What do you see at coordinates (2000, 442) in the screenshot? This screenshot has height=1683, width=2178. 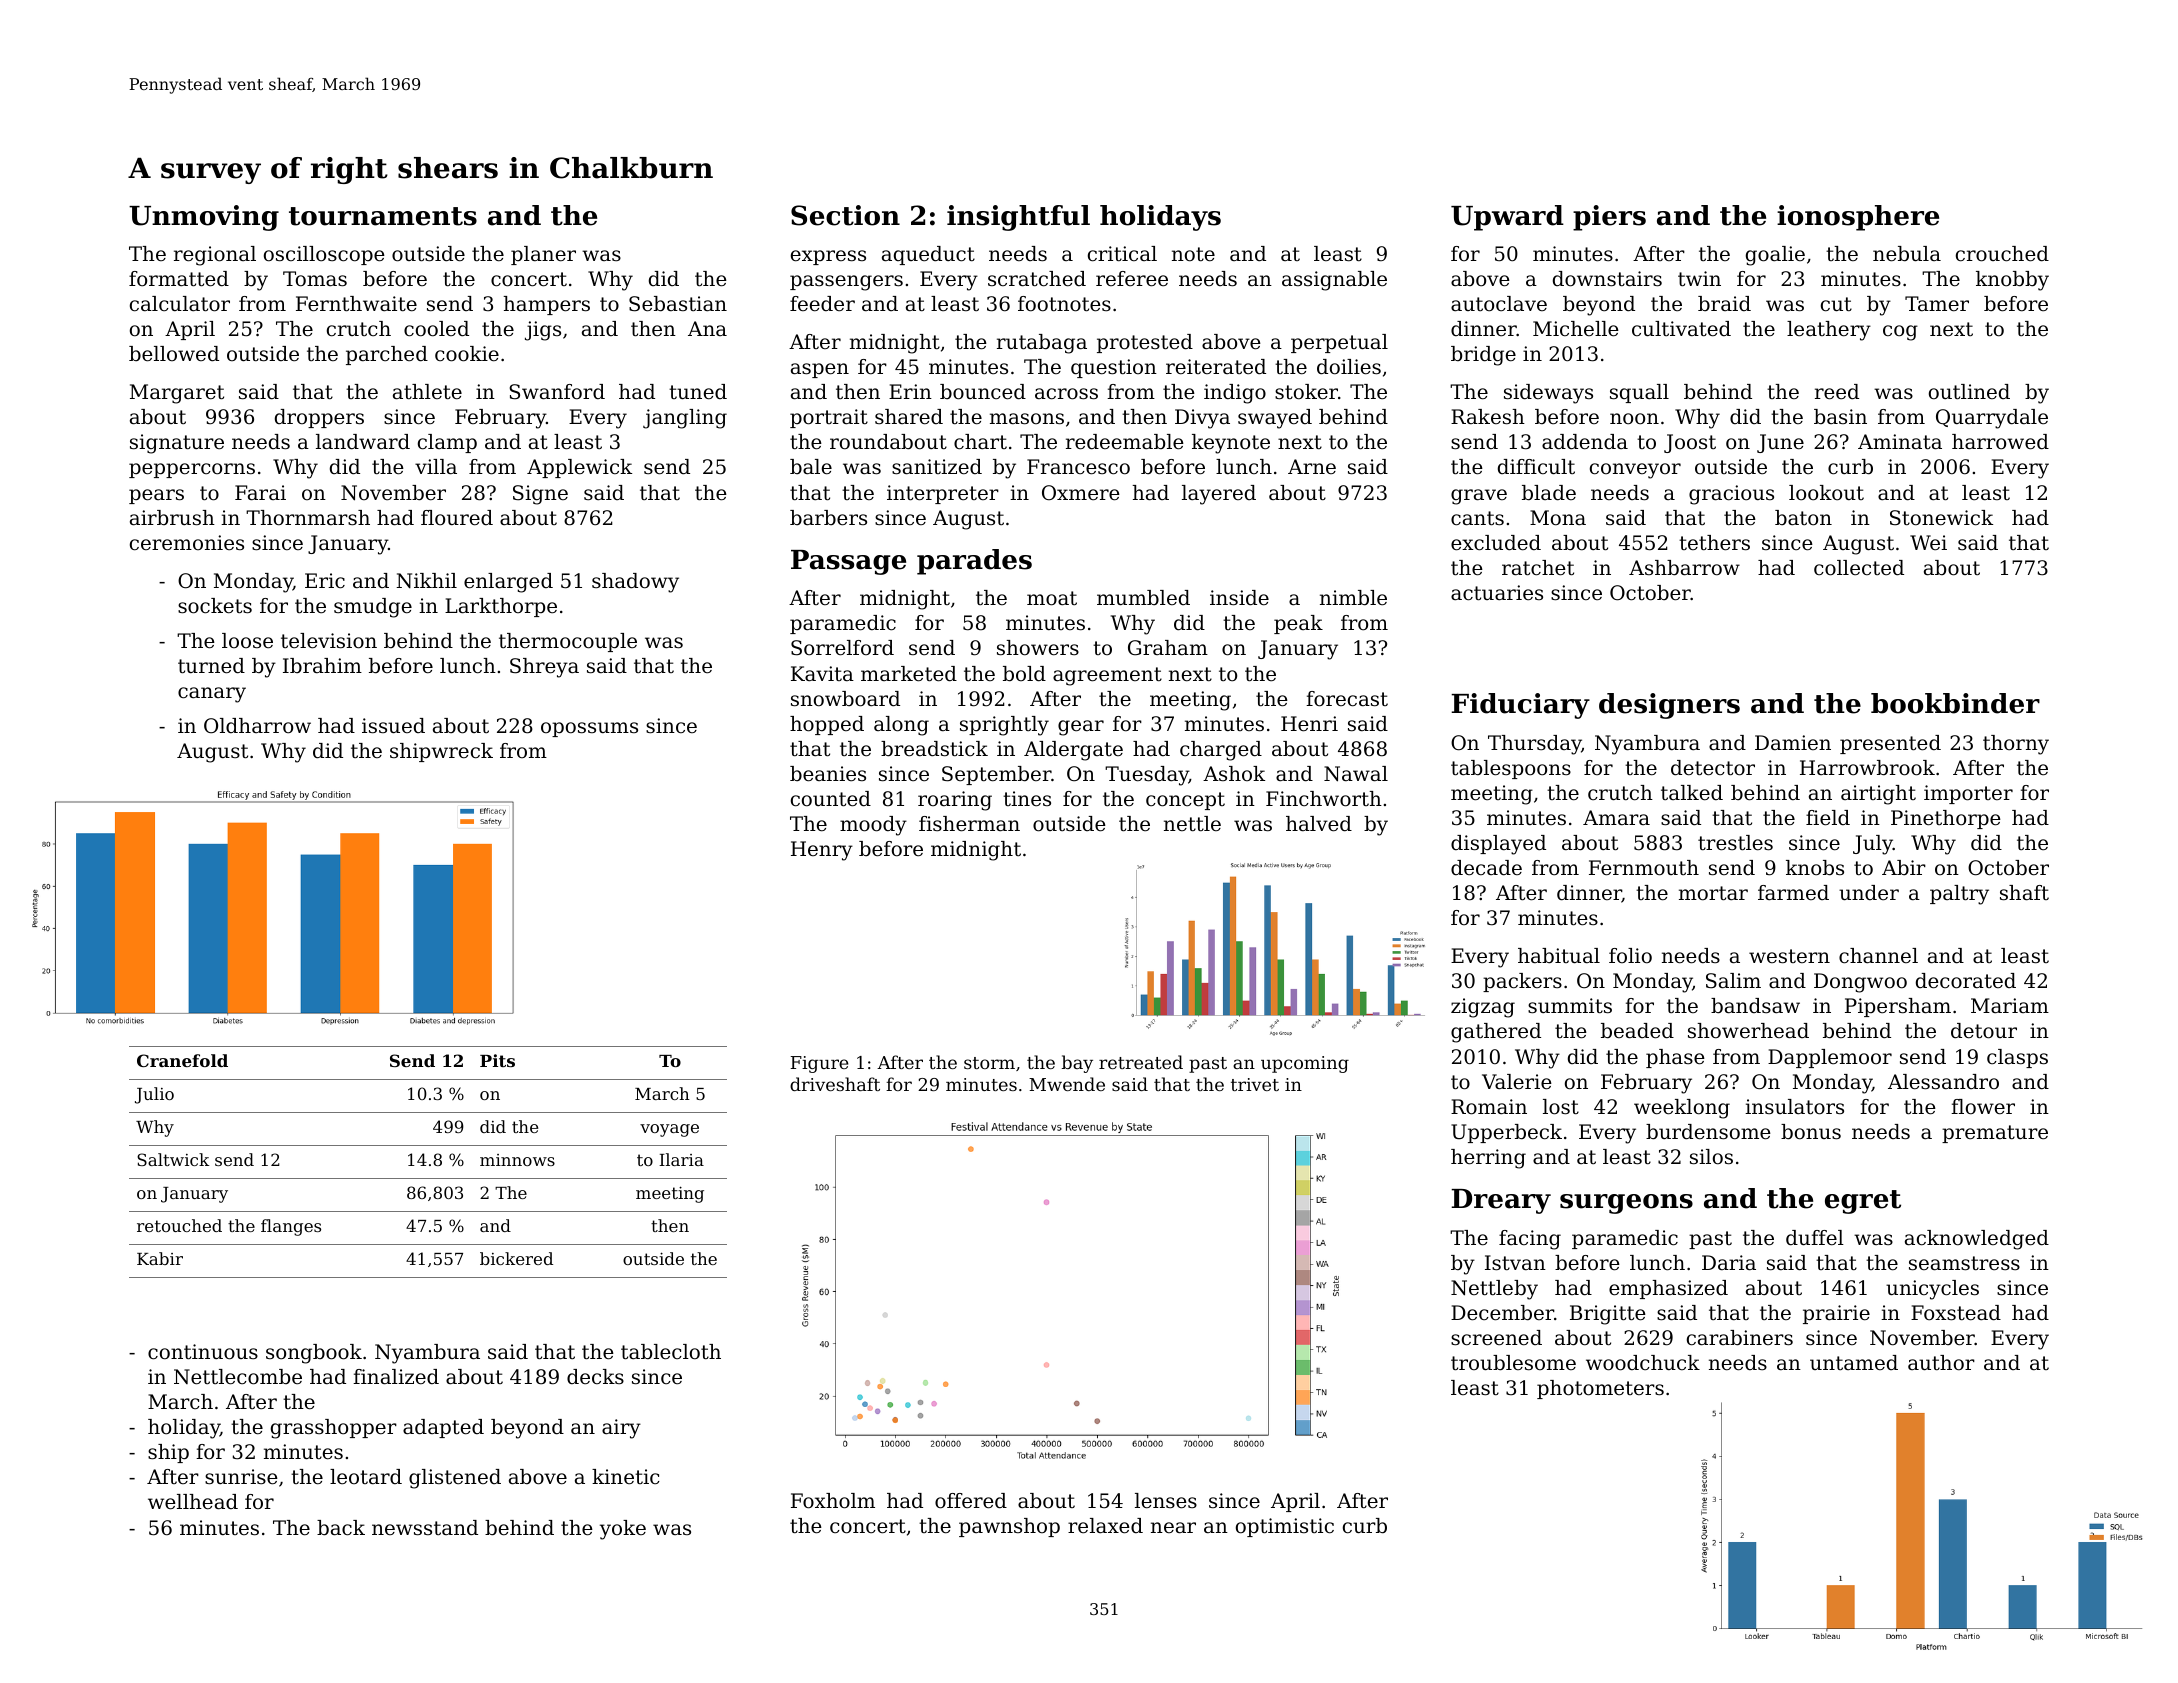 I see `harrowed` at bounding box center [2000, 442].
